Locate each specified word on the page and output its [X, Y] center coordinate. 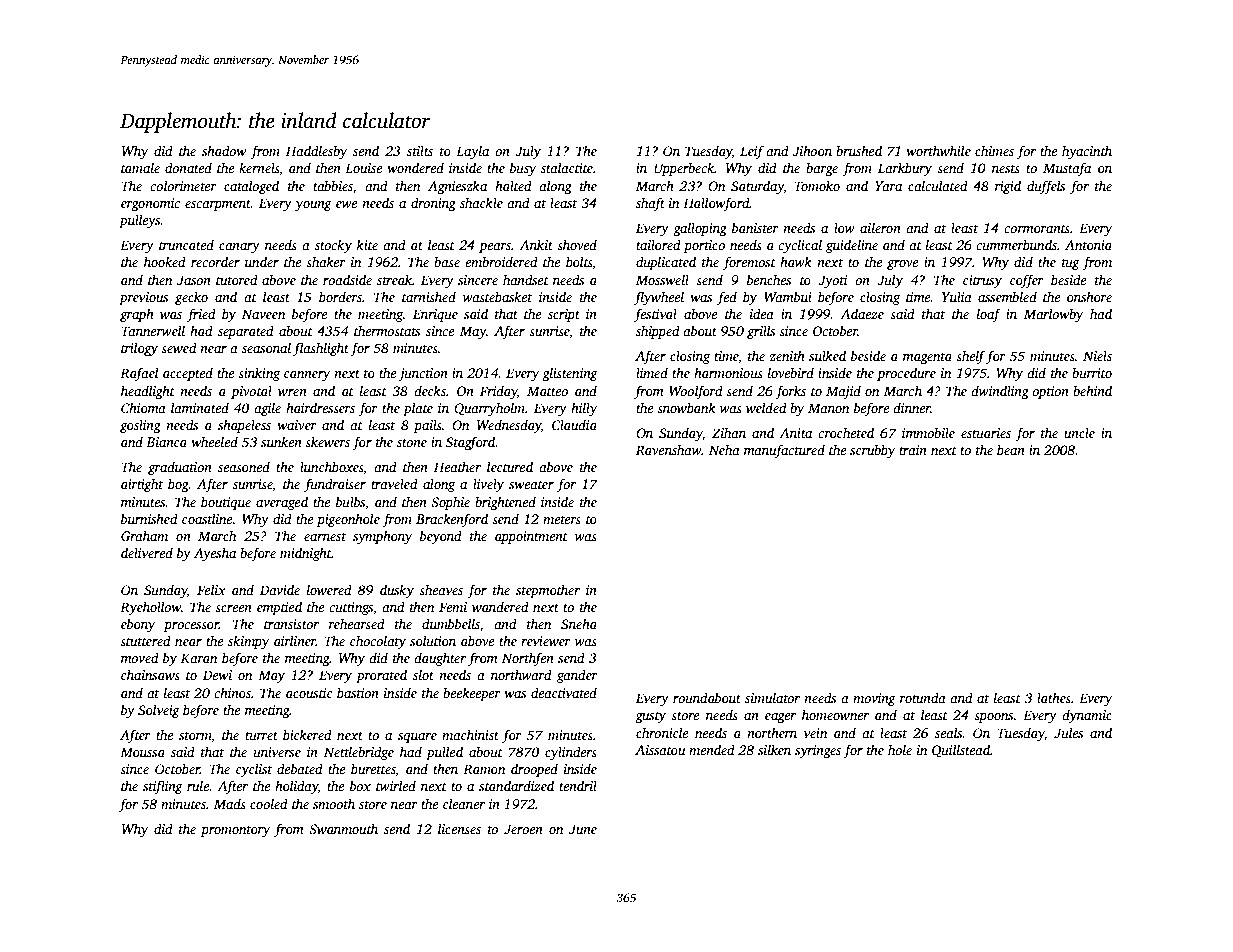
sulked [827, 355]
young [313, 206]
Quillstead [961, 750]
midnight [306, 554]
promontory [235, 831]
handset [526, 279]
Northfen [528, 659]
